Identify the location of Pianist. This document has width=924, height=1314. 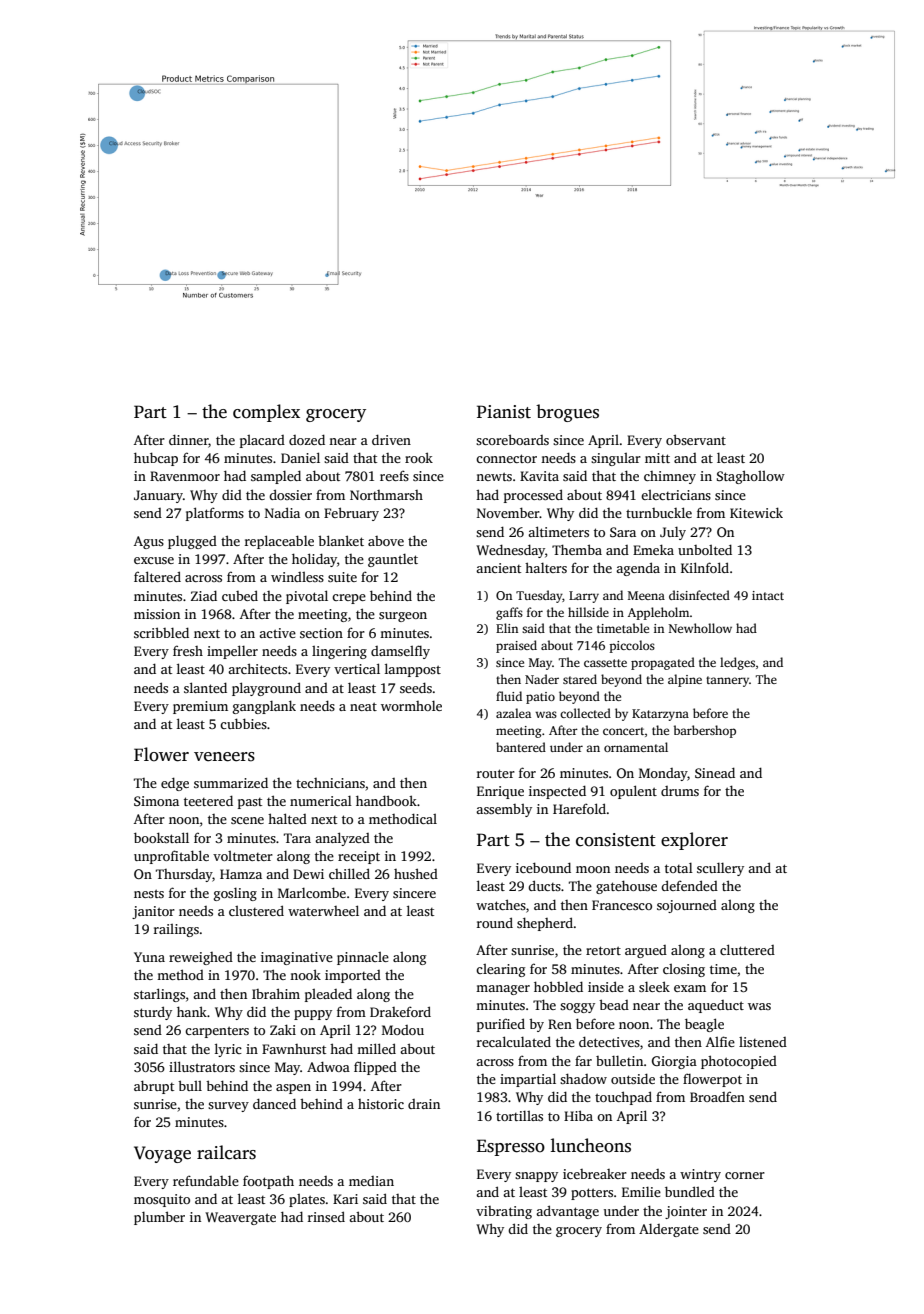
(504, 412).
